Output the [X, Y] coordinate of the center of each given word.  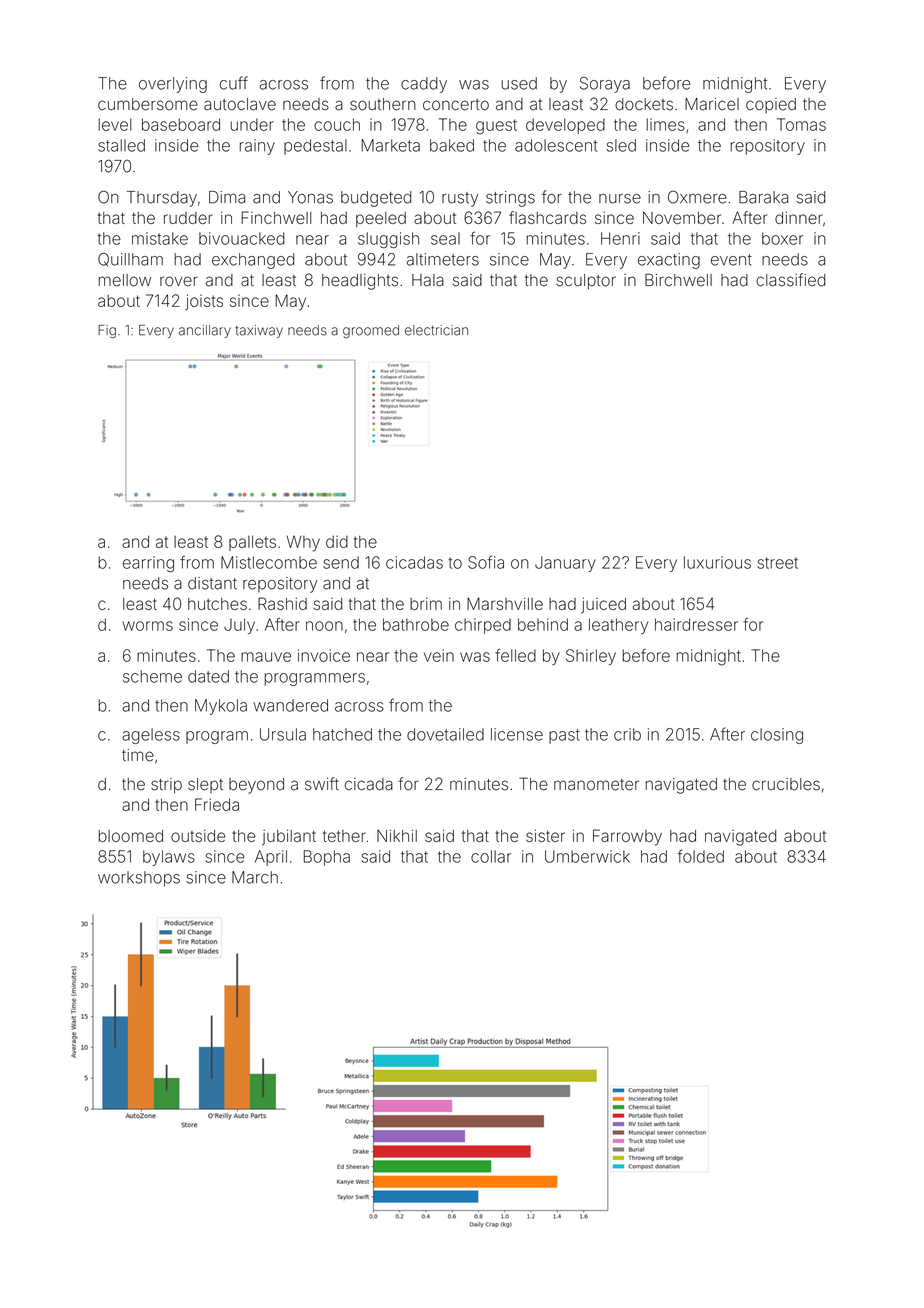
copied [771, 105]
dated [208, 676]
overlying [173, 85]
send [341, 562]
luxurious [717, 562]
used [519, 83]
